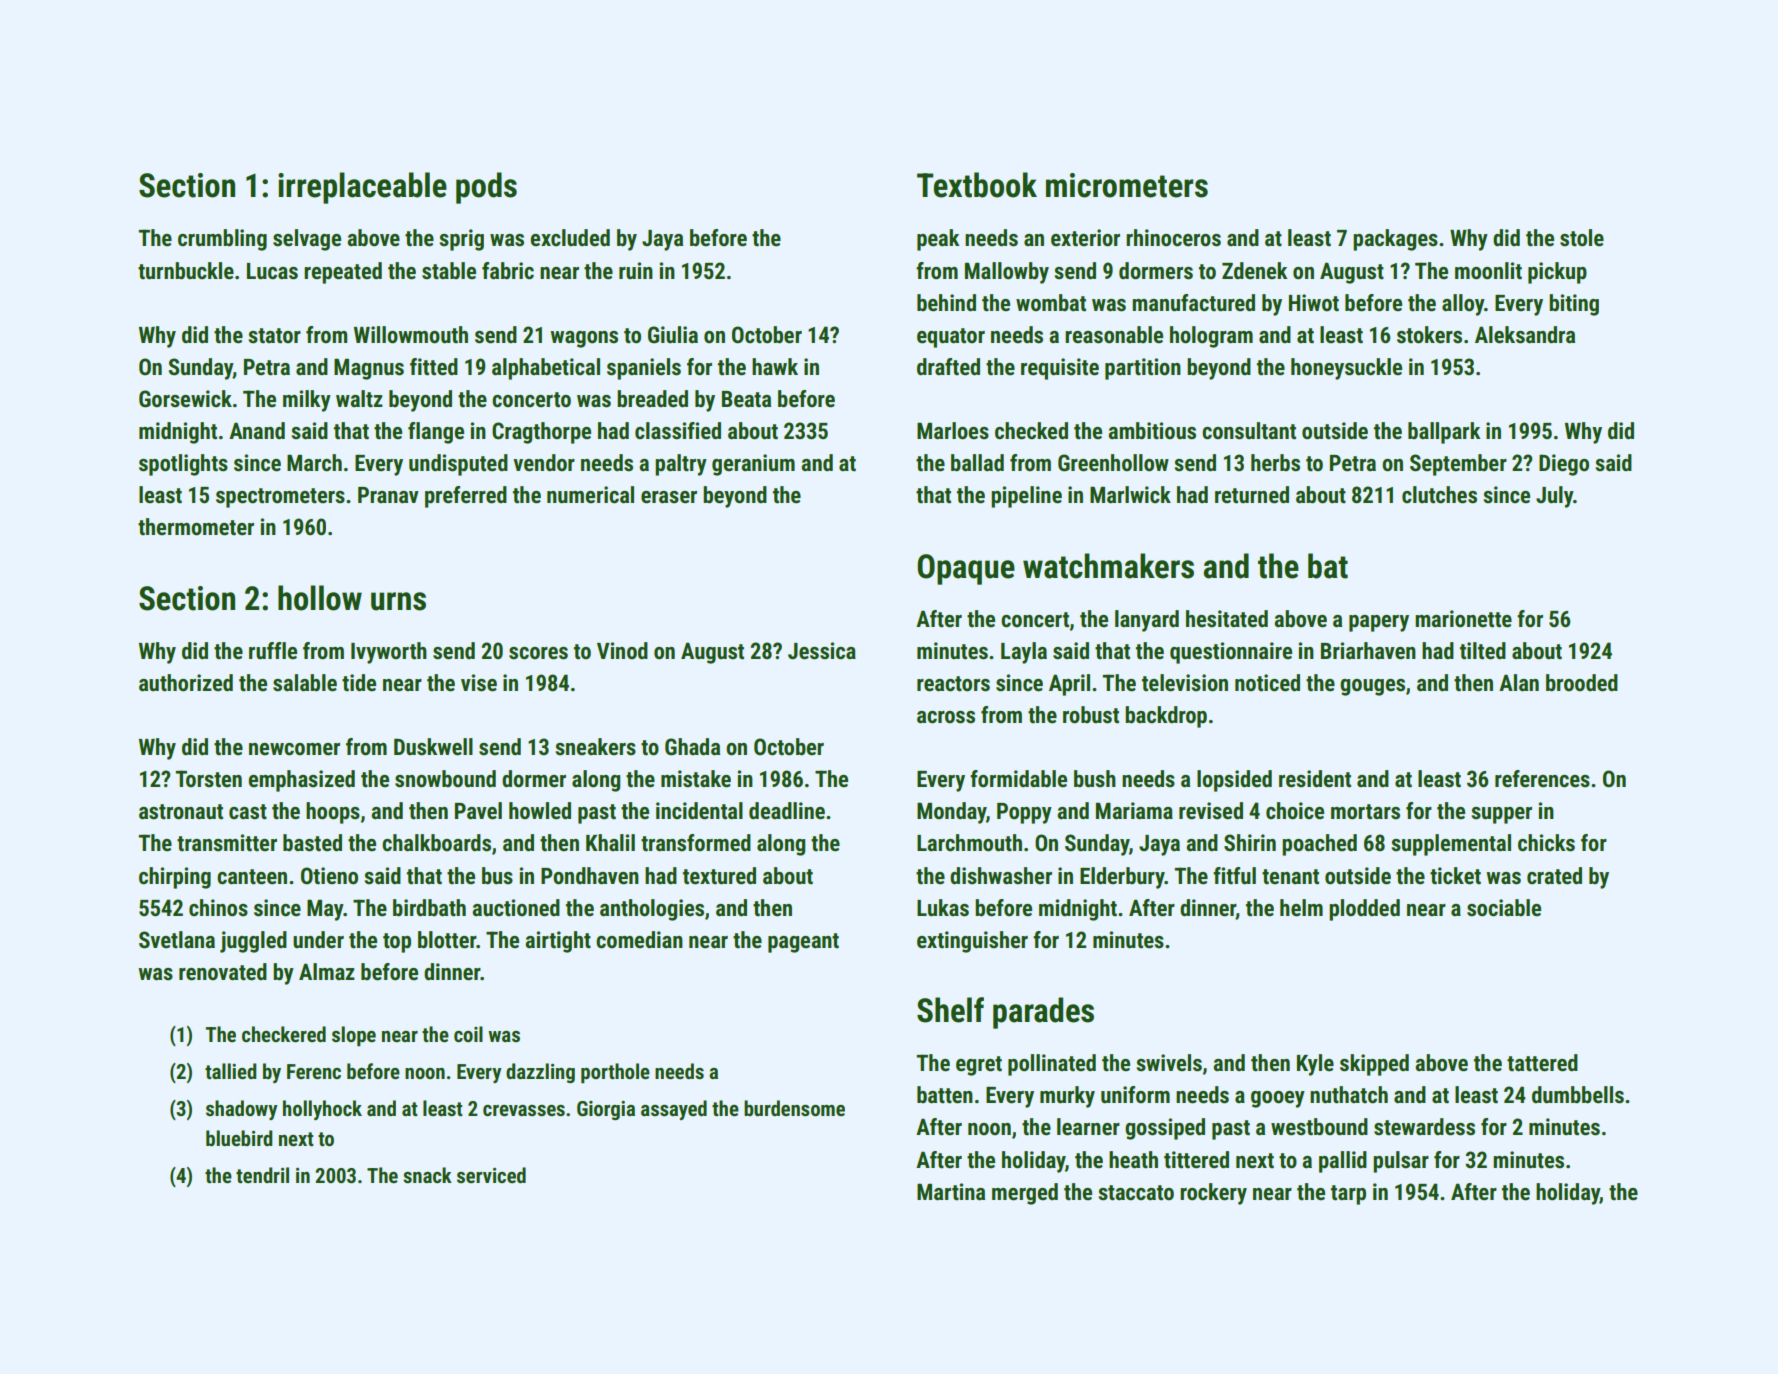  I want to click on skipped, so click(1374, 1065).
